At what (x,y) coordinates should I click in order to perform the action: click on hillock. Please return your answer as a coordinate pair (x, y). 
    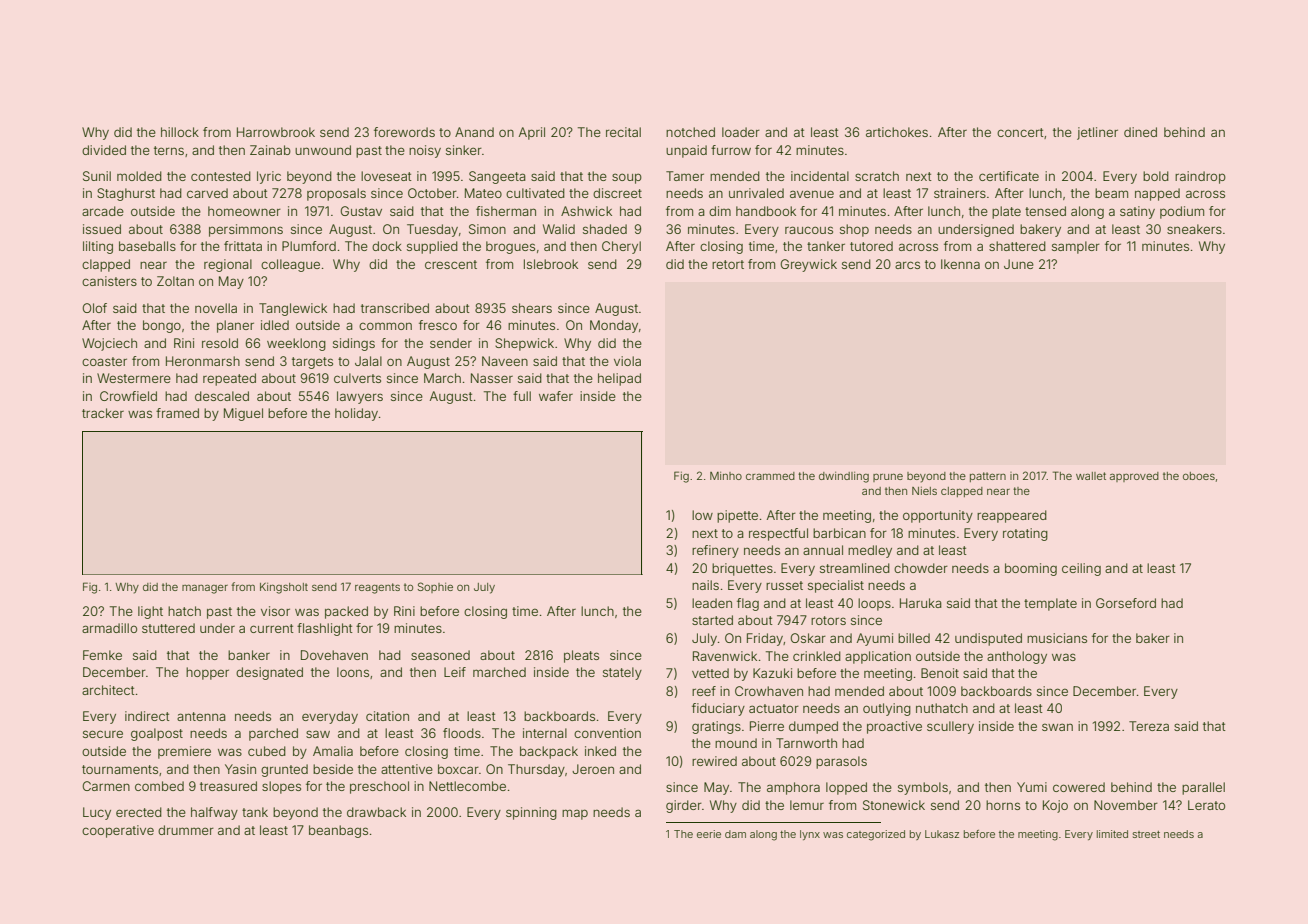
    Looking at the image, I should click on (180, 132).
